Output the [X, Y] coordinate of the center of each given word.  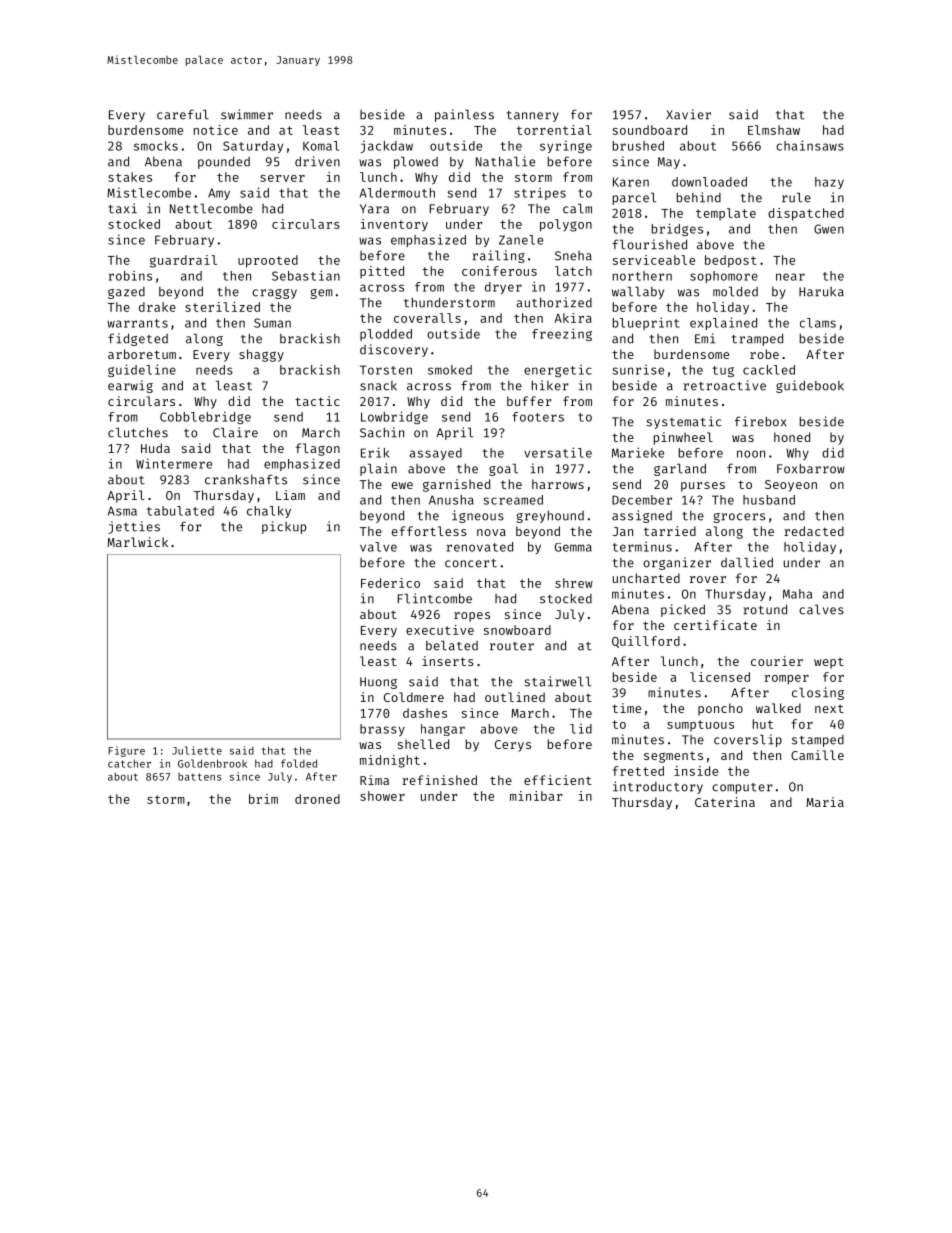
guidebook [810, 386]
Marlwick [137, 542]
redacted [814, 531]
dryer [503, 288]
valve [378, 547]
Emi [705, 338]
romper [786, 680]
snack [378, 386]
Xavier [688, 114]
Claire [235, 432]
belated [452, 646]
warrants [137, 323]
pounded [224, 162]
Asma [122, 511]
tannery [533, 116]
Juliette [197, 750]
